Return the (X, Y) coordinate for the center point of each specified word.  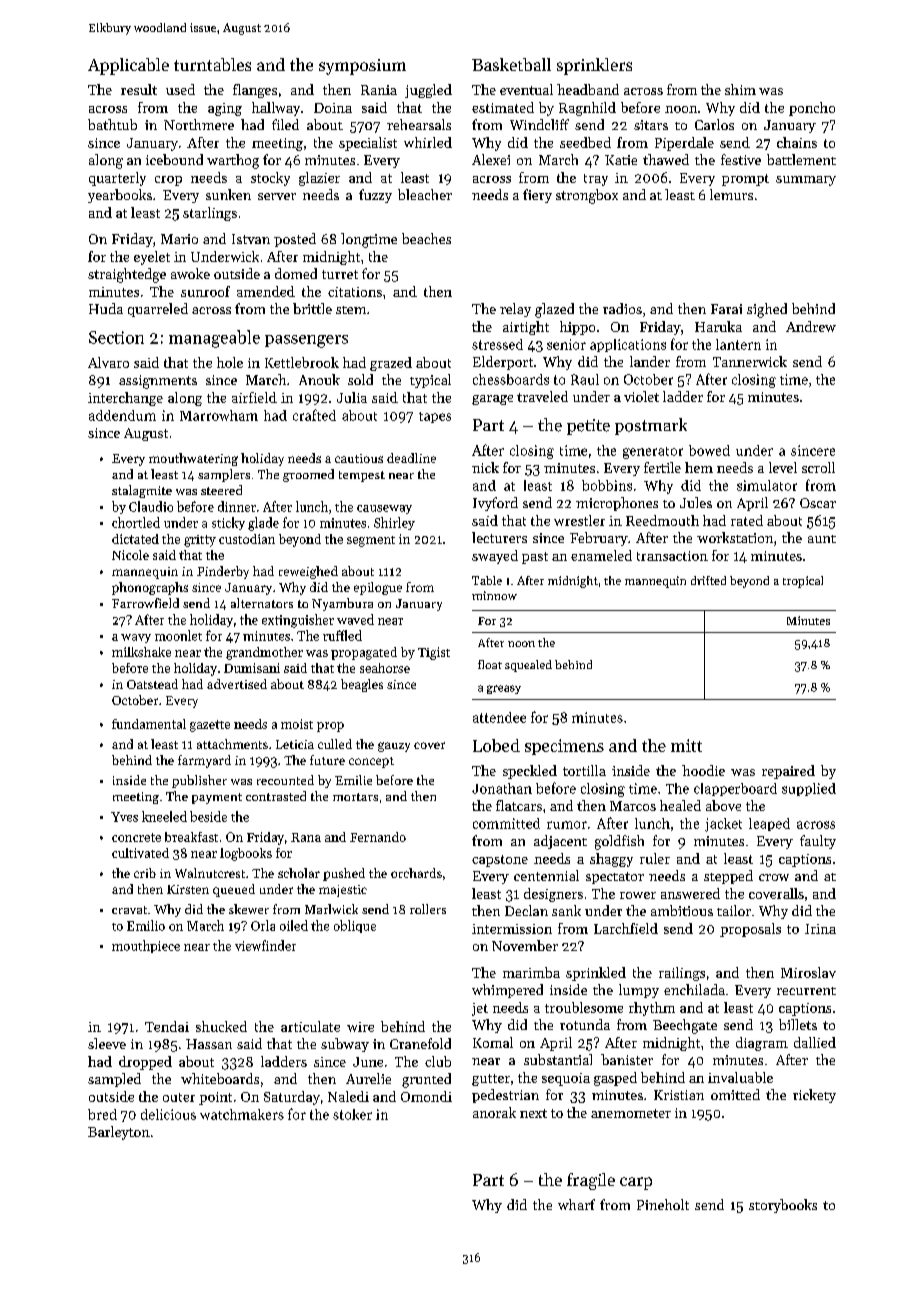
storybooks (783, 1206)
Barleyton (119, 1133)
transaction (672, 556)
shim (740, 89)
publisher (199, 781)
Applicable (128, 66)
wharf (576, 1204)
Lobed (496, 745)
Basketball (511, 64)
